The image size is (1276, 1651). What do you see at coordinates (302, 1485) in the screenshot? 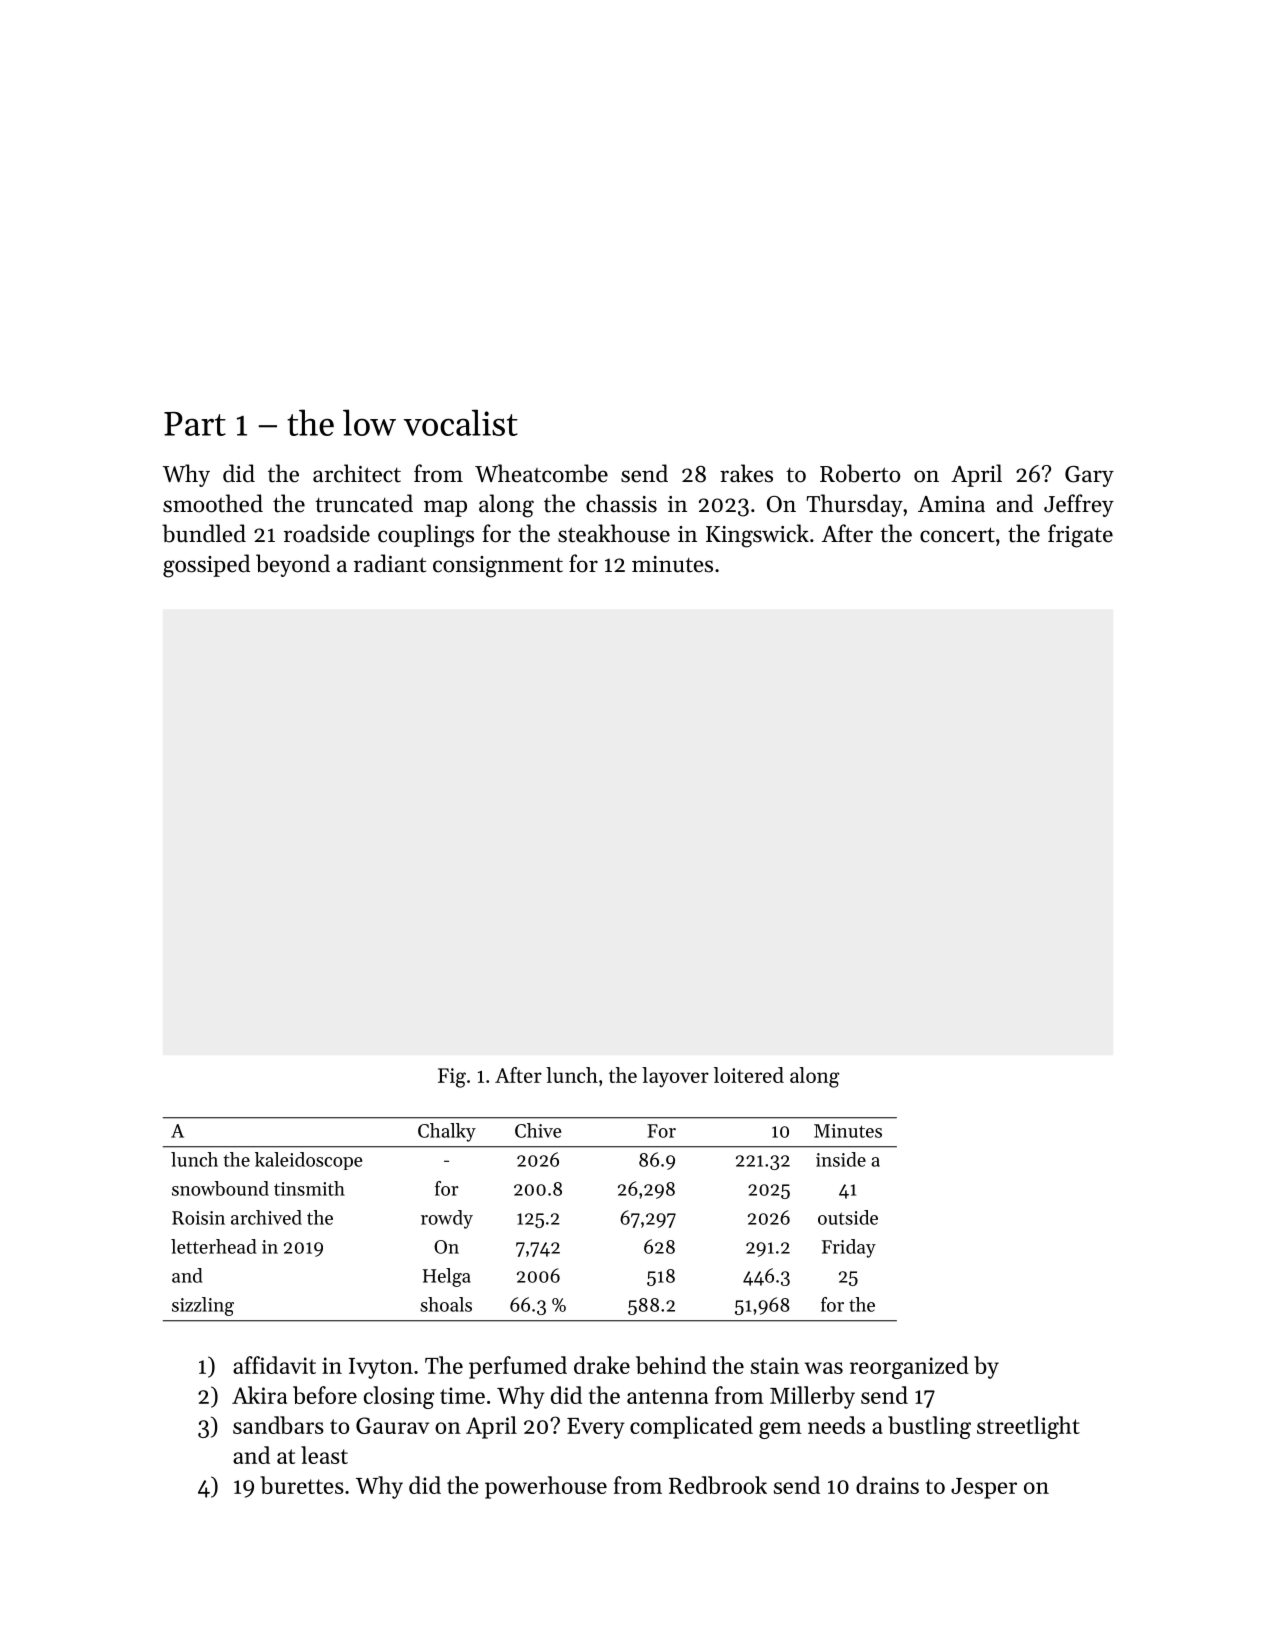
I see `burettes` at bounding box center [302, 1485].
